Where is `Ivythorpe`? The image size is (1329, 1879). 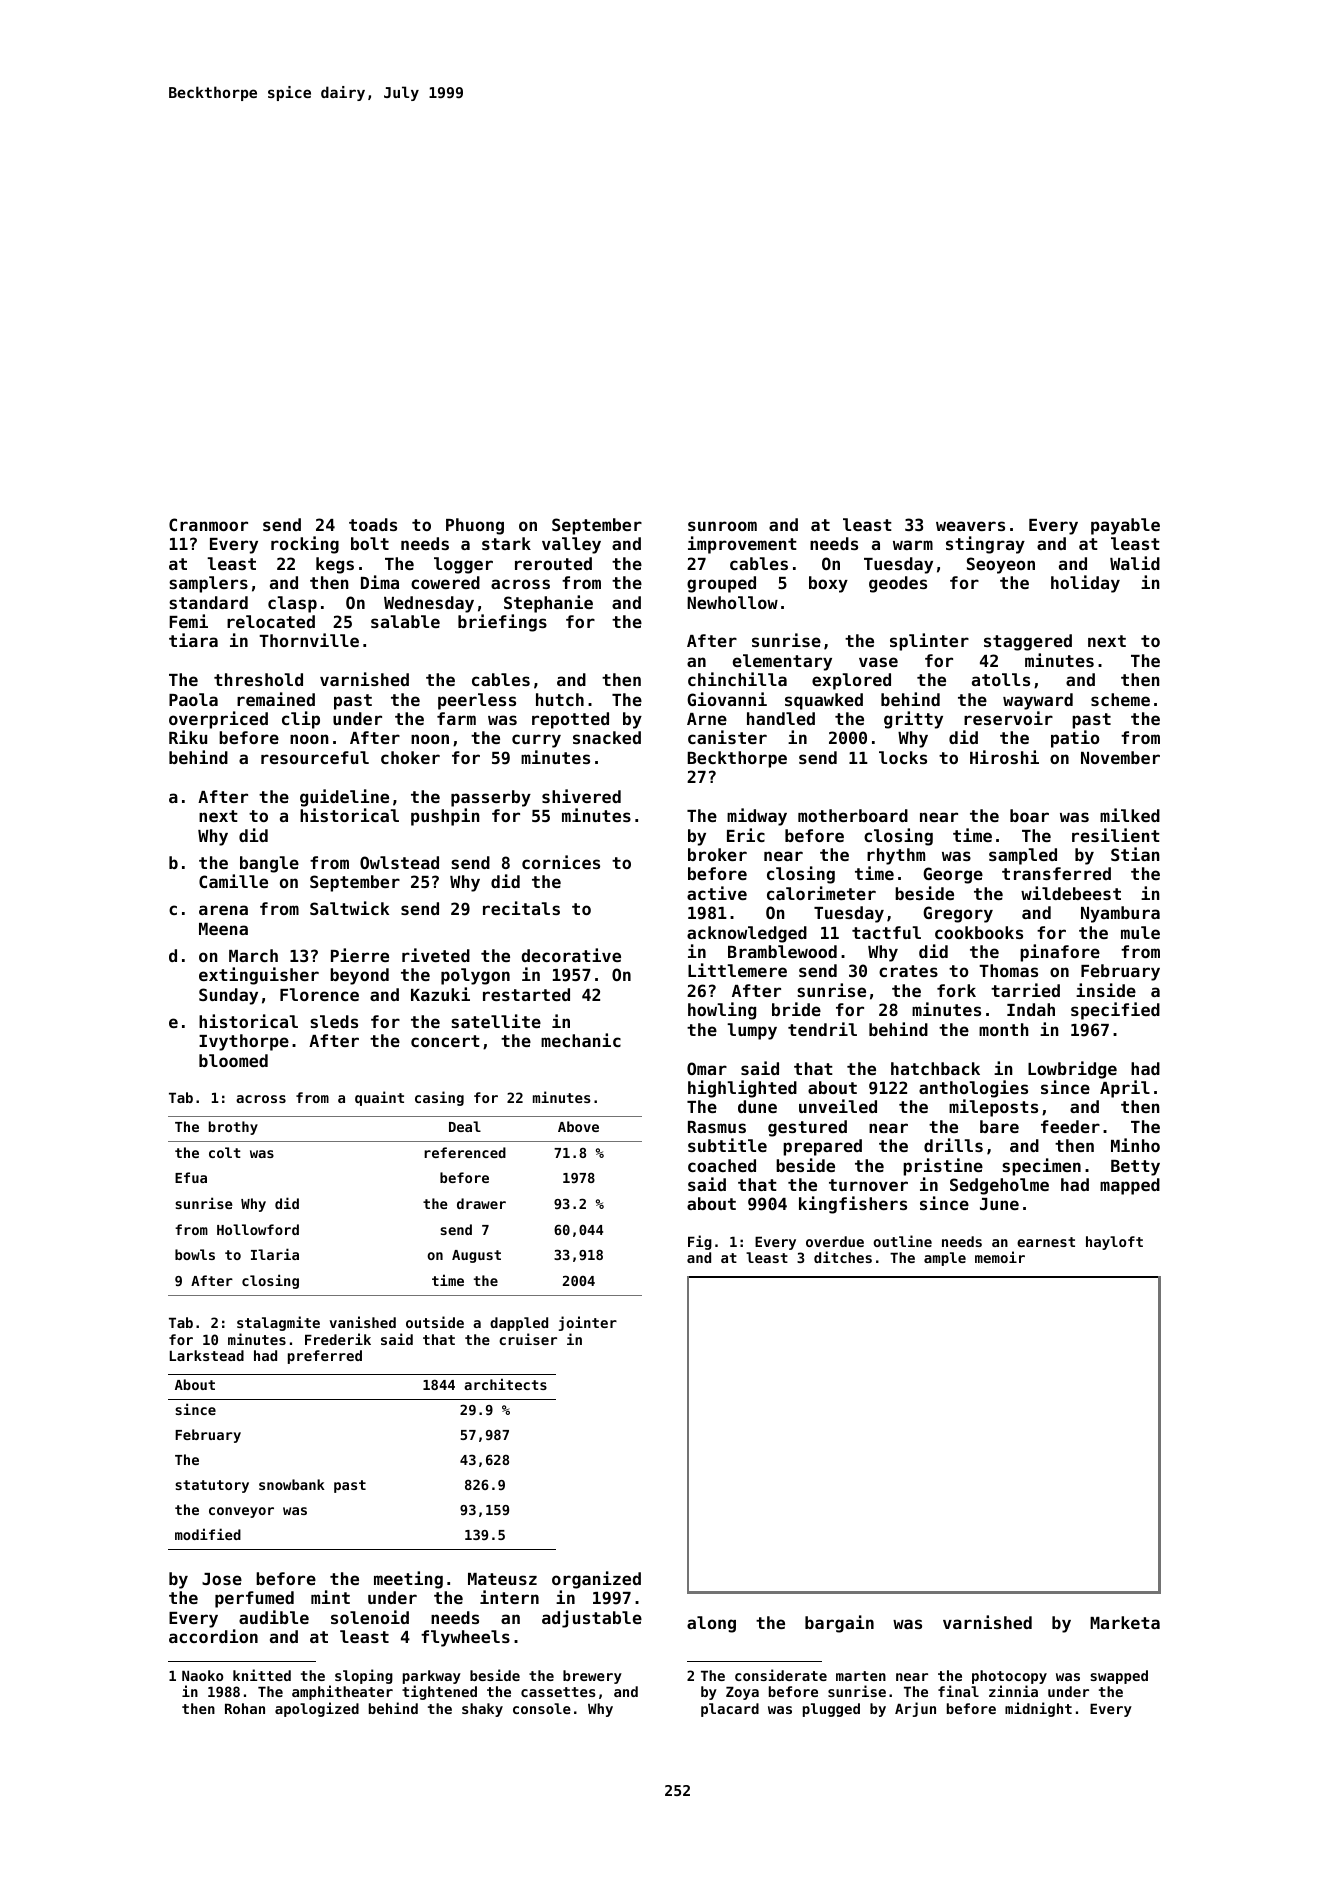 Ivythorpe is located at coordinates (244, 1042).
